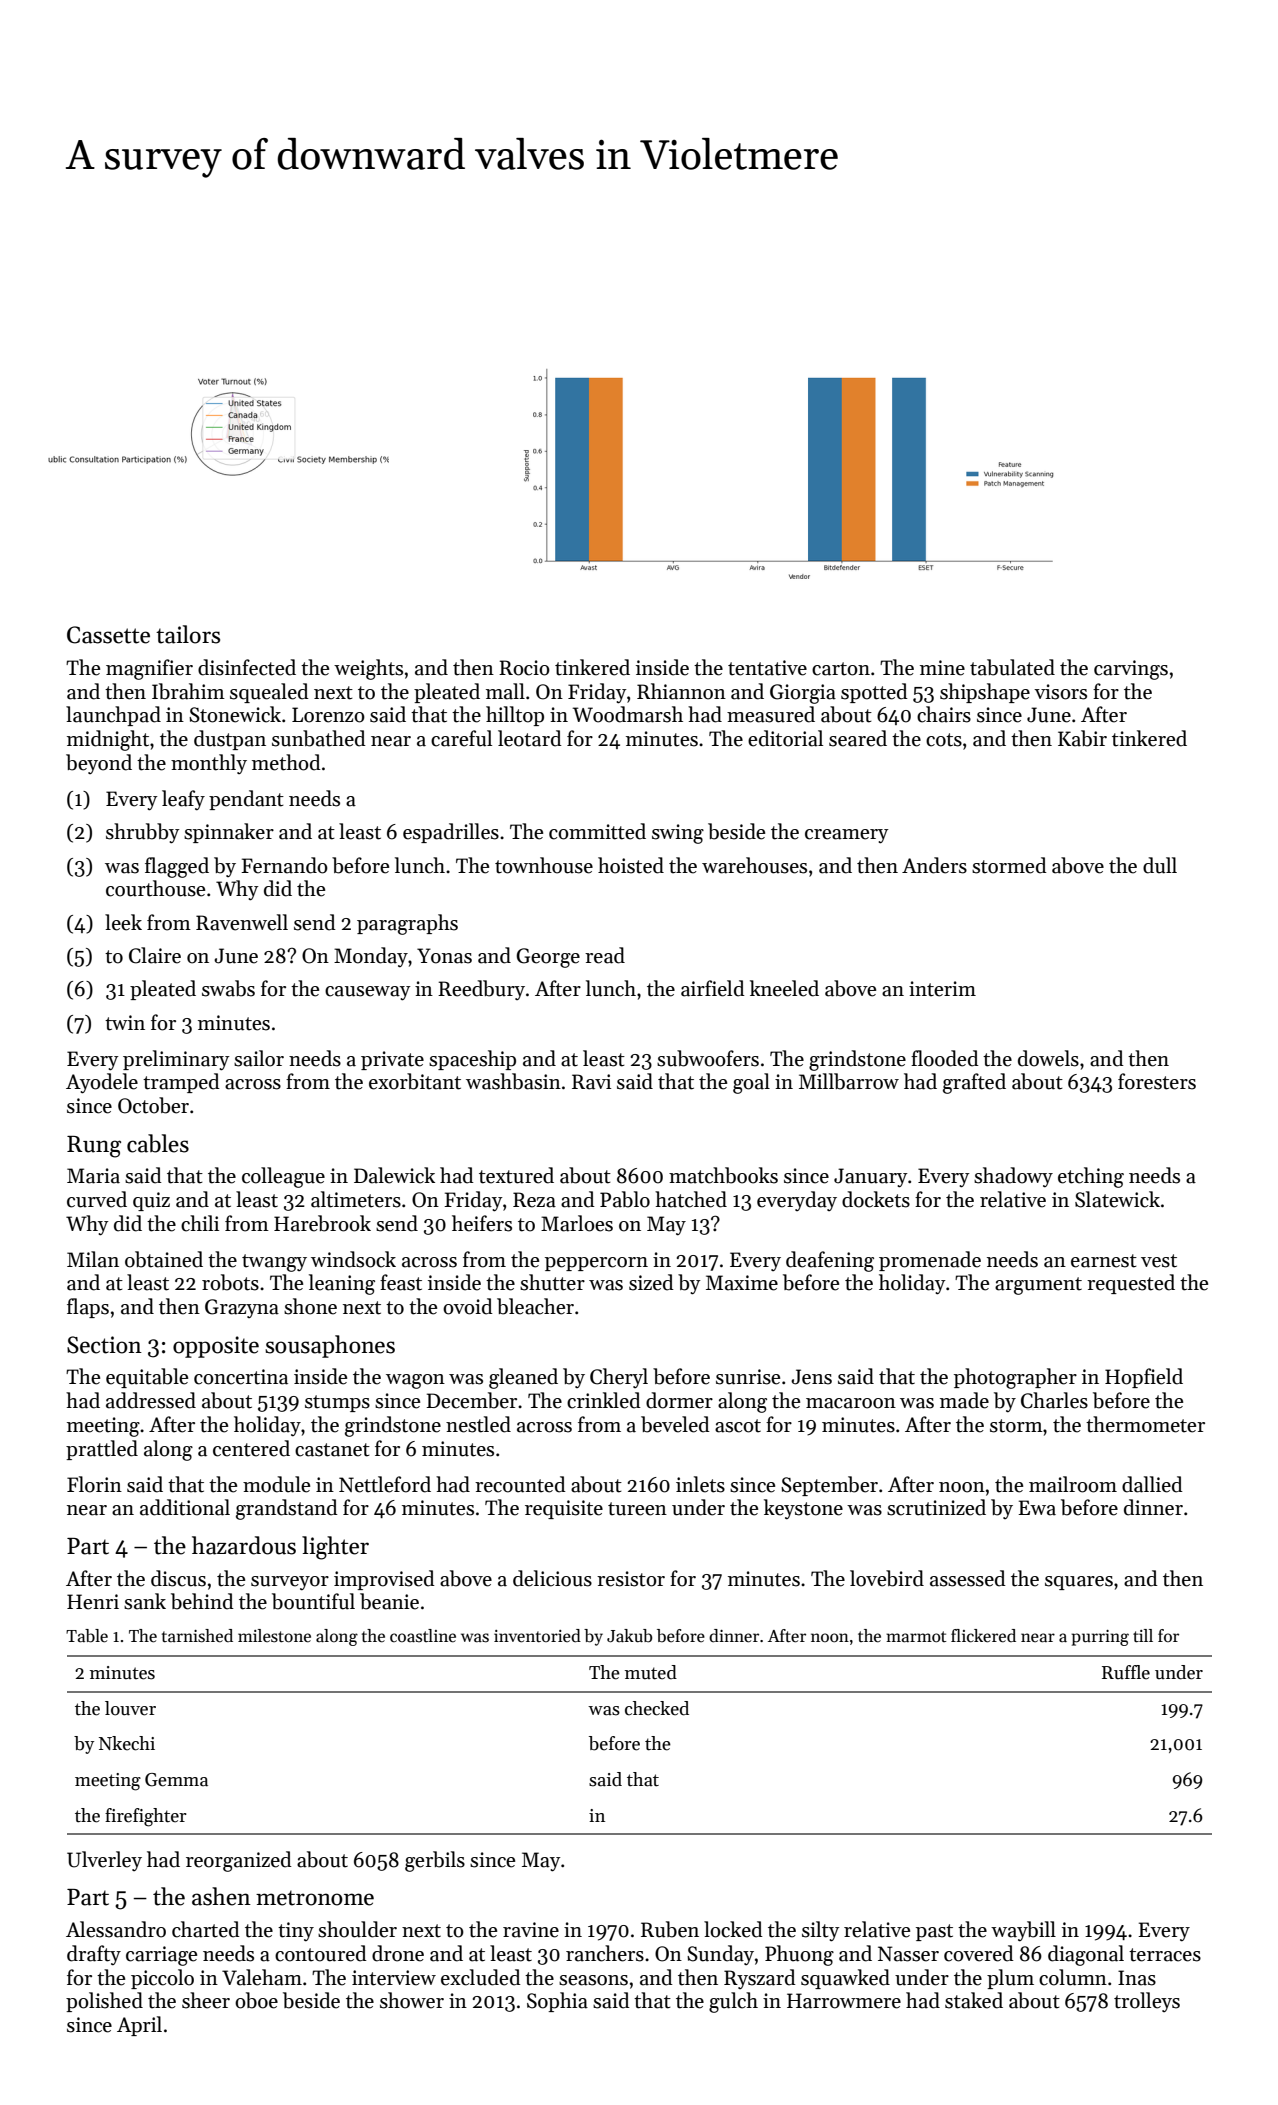  I want to click on dallied, so click(1152, 1484).
